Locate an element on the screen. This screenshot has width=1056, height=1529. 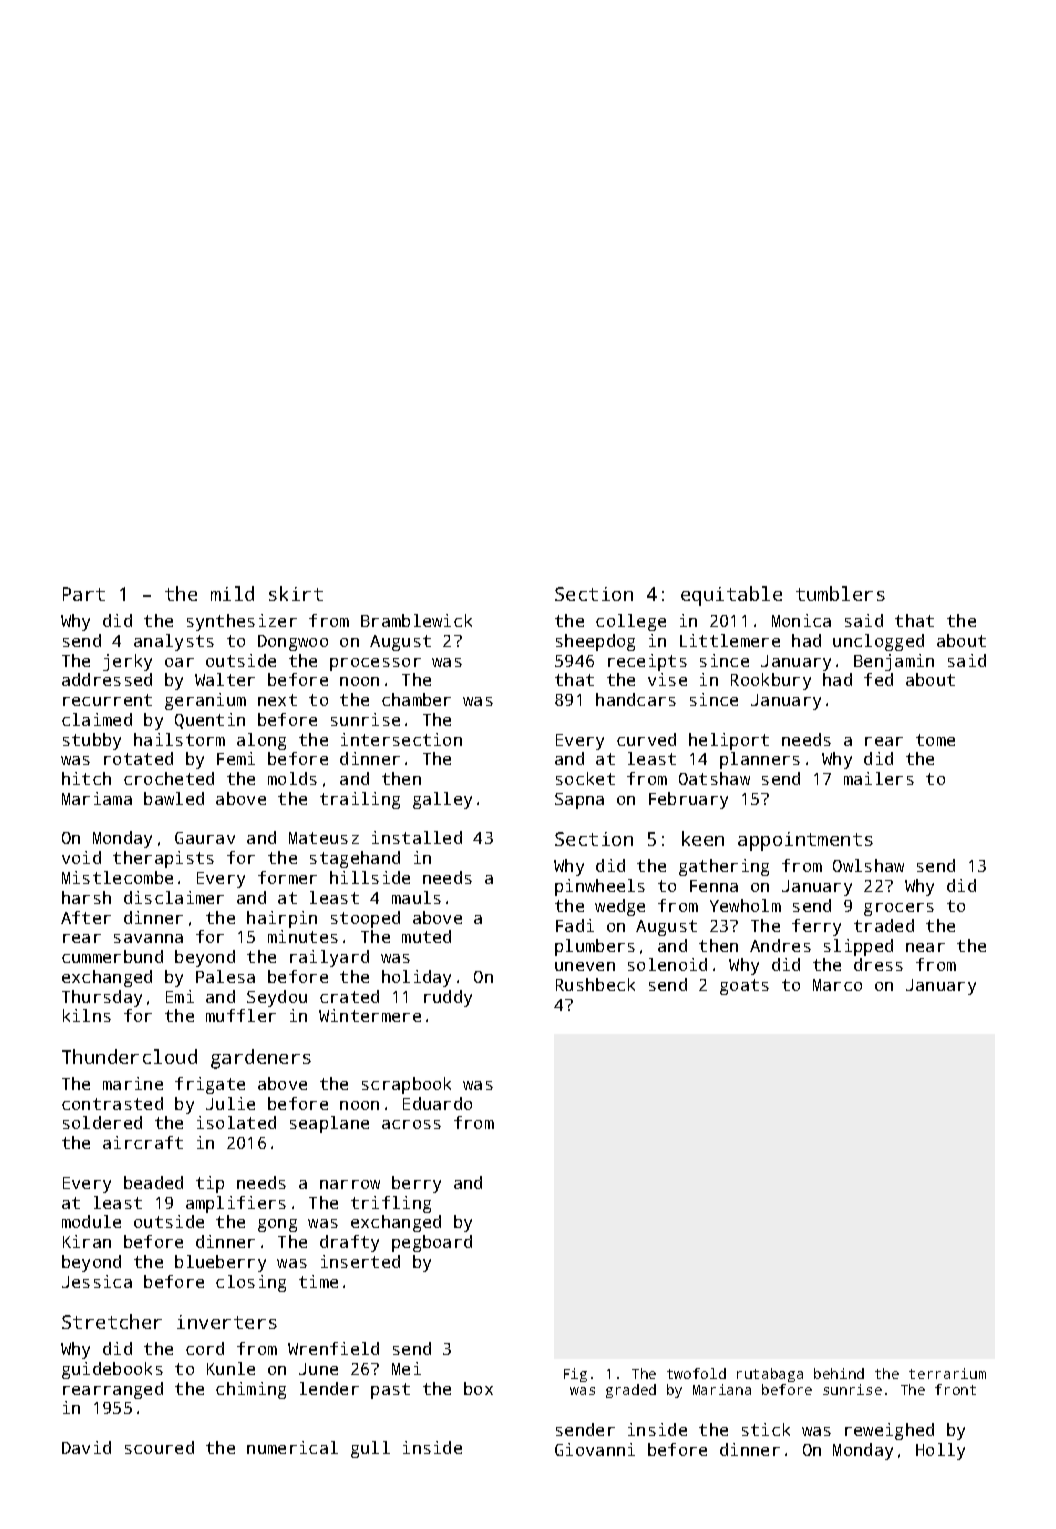
behind is located at coordinates (839, 1373).
